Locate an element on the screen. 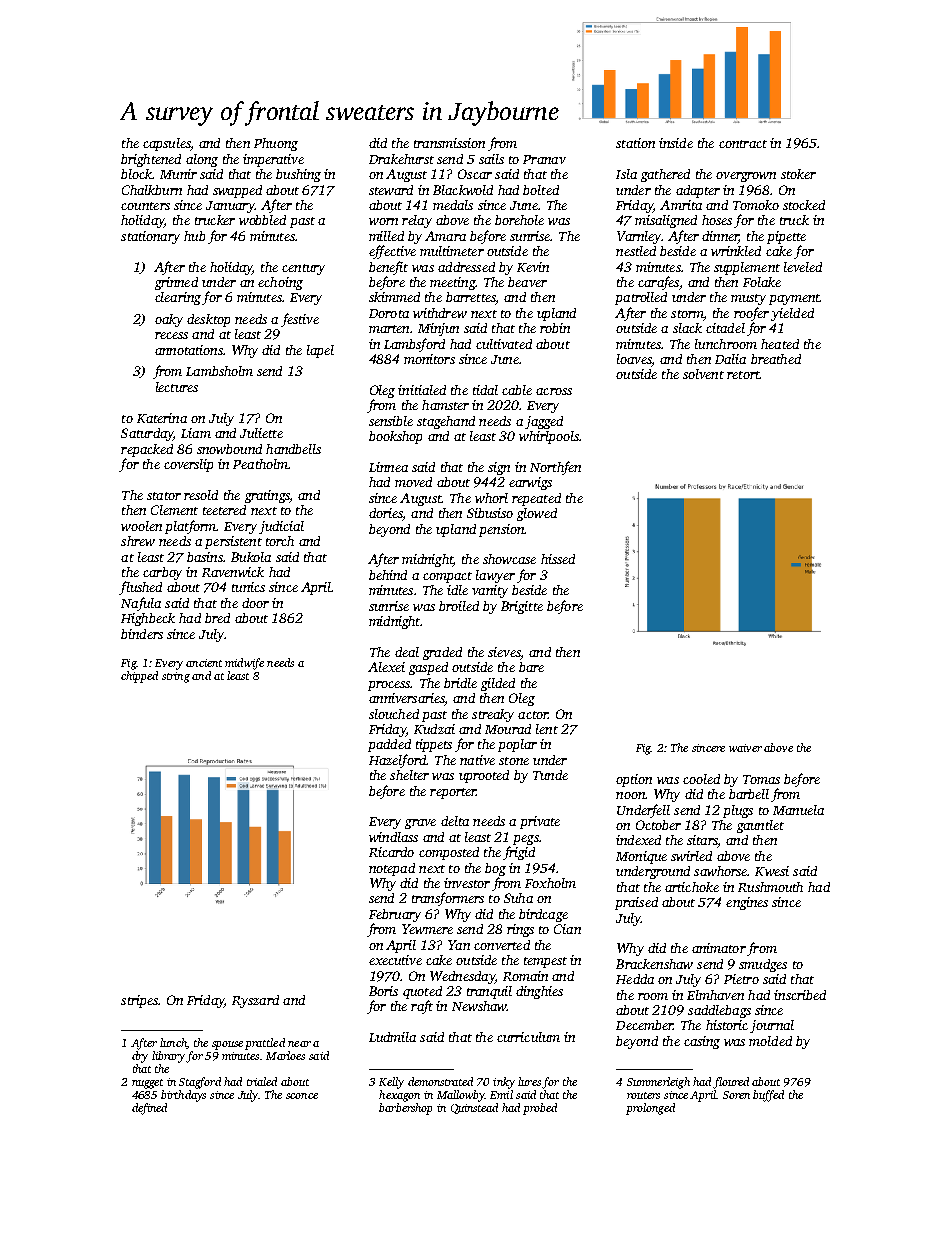 This screenshot has width=952, height=1233. Chalkburn is located at coordinates (152, 190).
